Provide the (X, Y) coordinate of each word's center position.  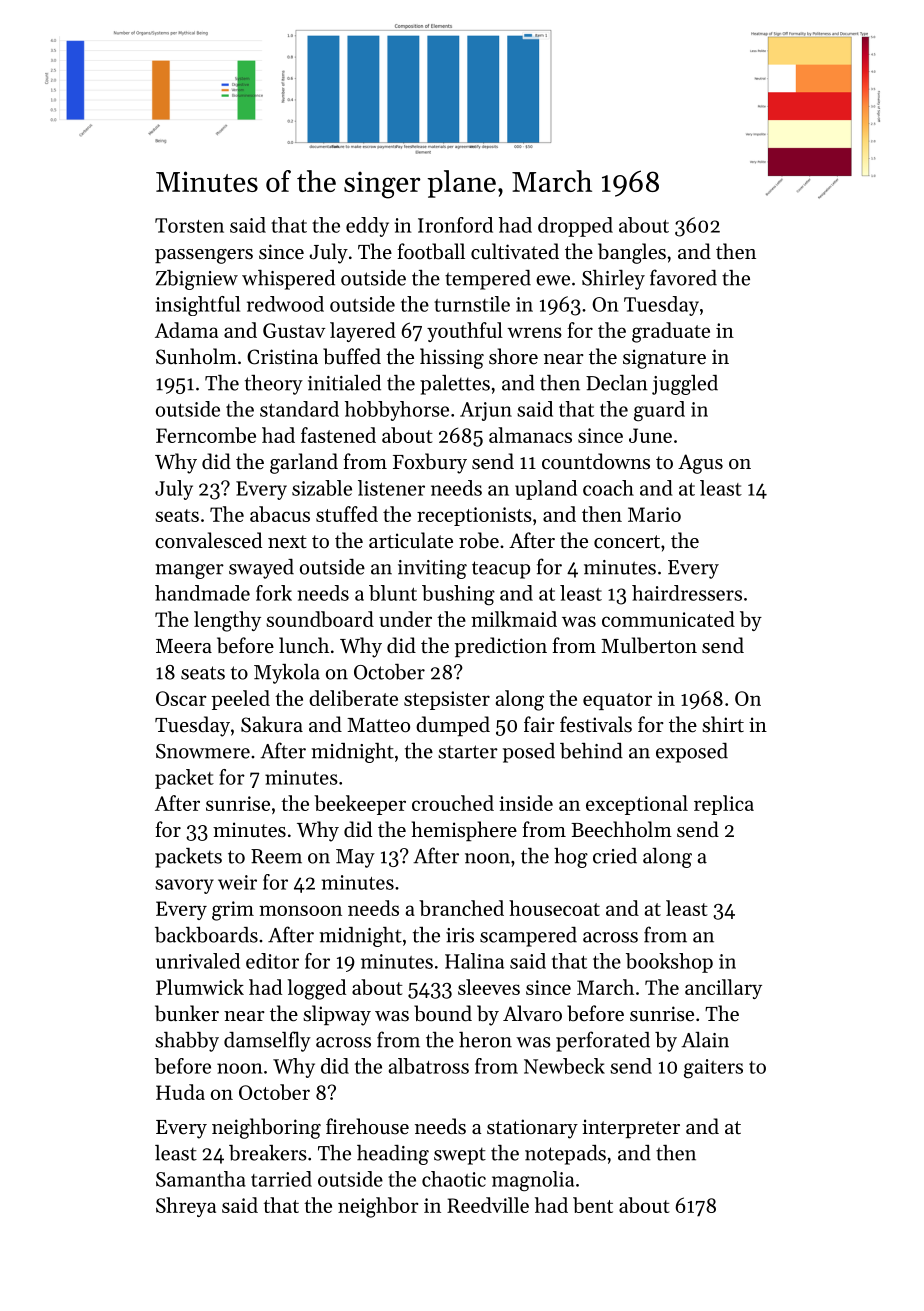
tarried (281, 1179)
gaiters (713, 1069)
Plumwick (200, 987)
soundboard (320, 619)
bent (593, 1205)
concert (627, 542)
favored (683, 277)
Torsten (189, 225)
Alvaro (532, 1013)
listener (391, 488)
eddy (367, 227)
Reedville (488, 1205)
